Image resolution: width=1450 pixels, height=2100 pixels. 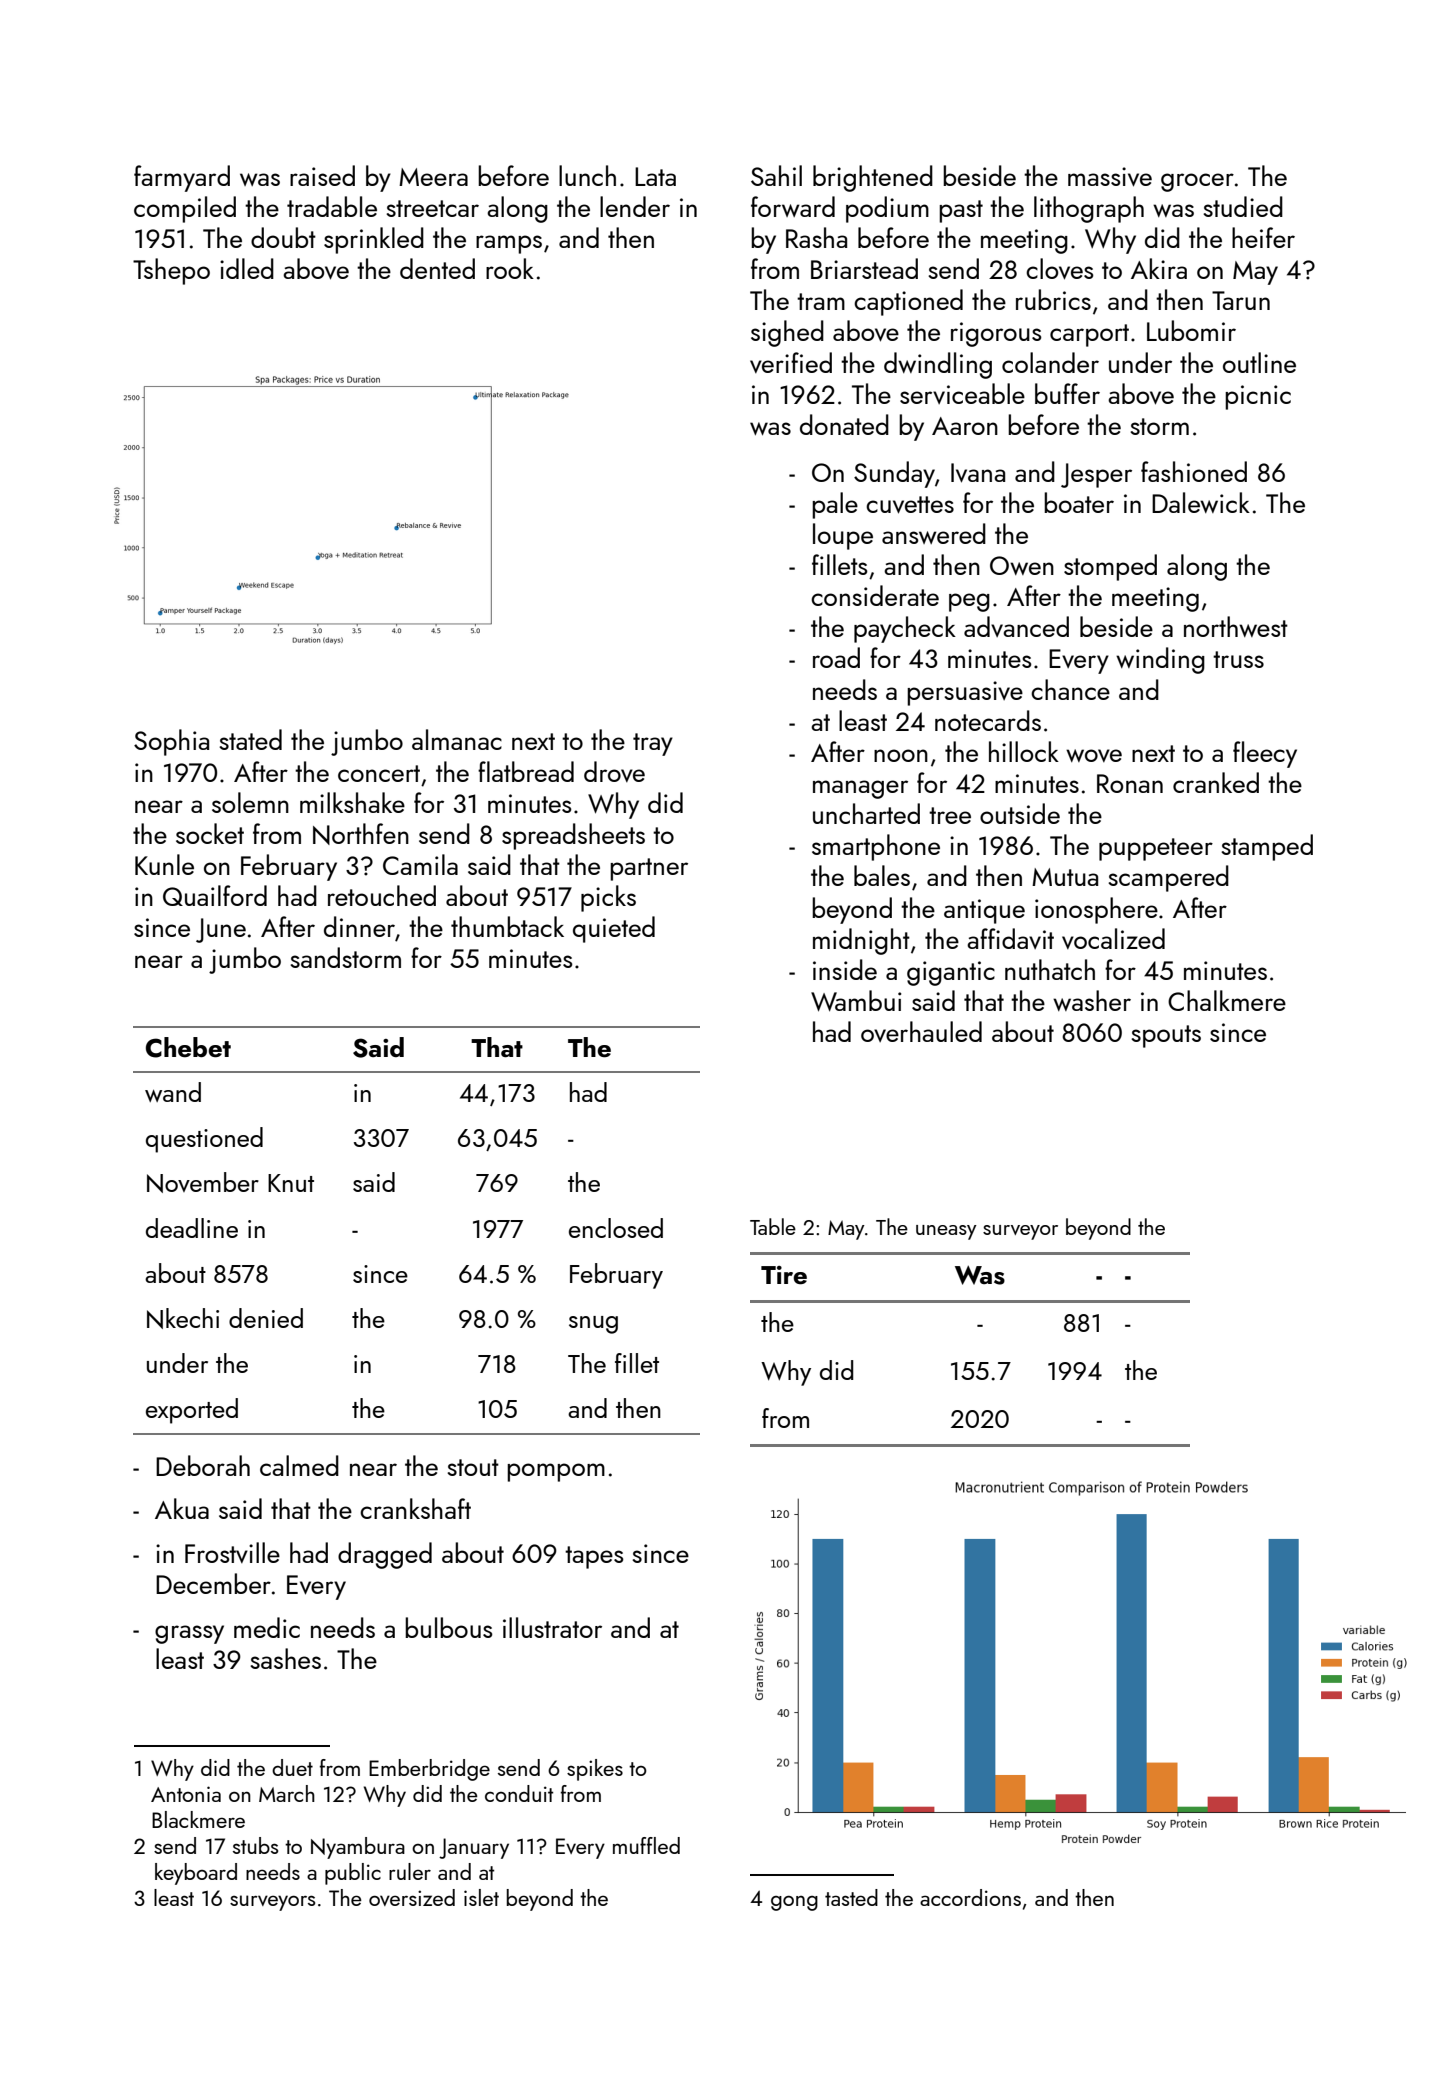 What do you see at coordinates (247, 268) in the screenshot?
I see `idled` at bounding box center [247, 268].
